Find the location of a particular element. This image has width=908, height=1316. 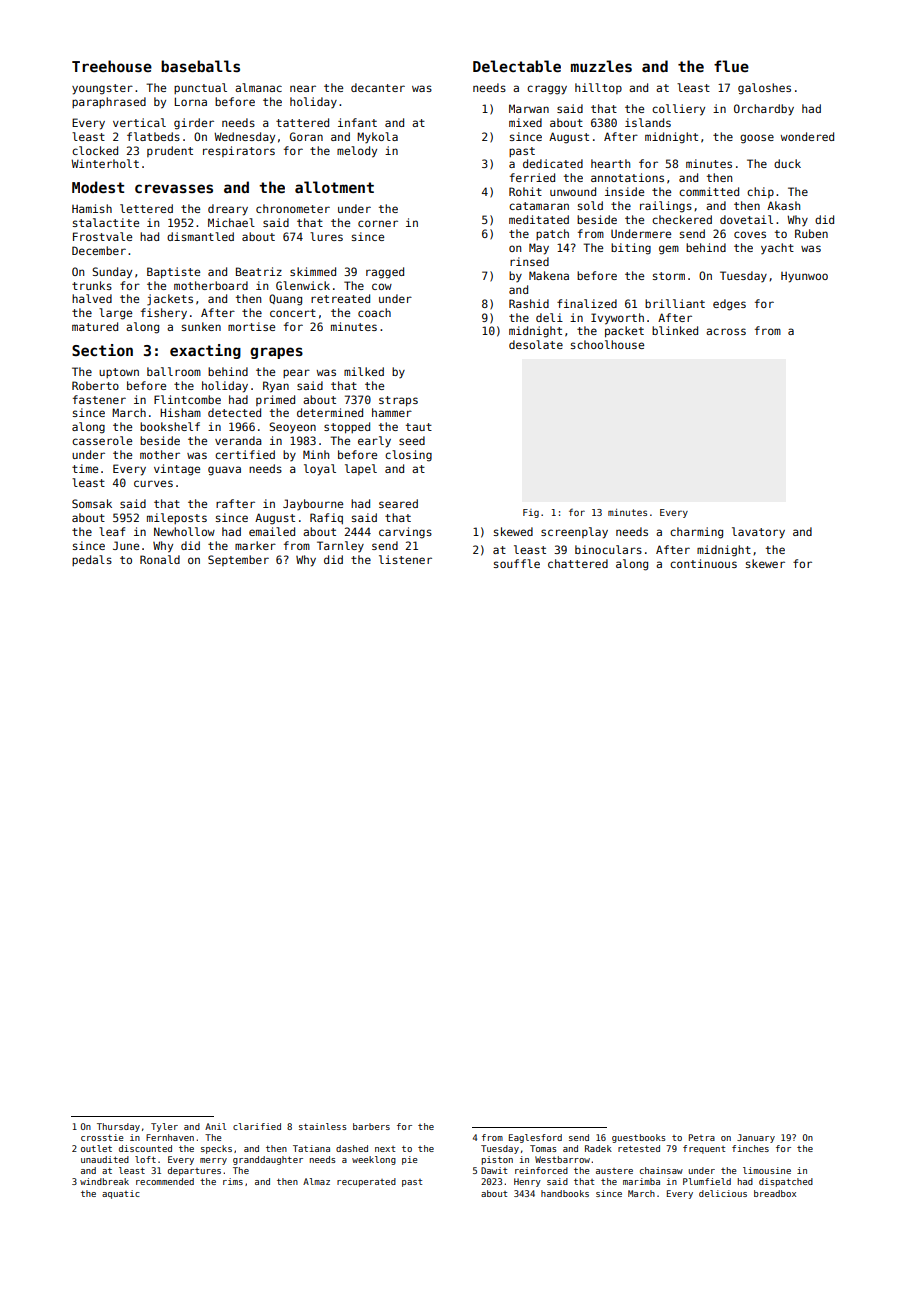

Ronald is located at coordinates (160, 559).
